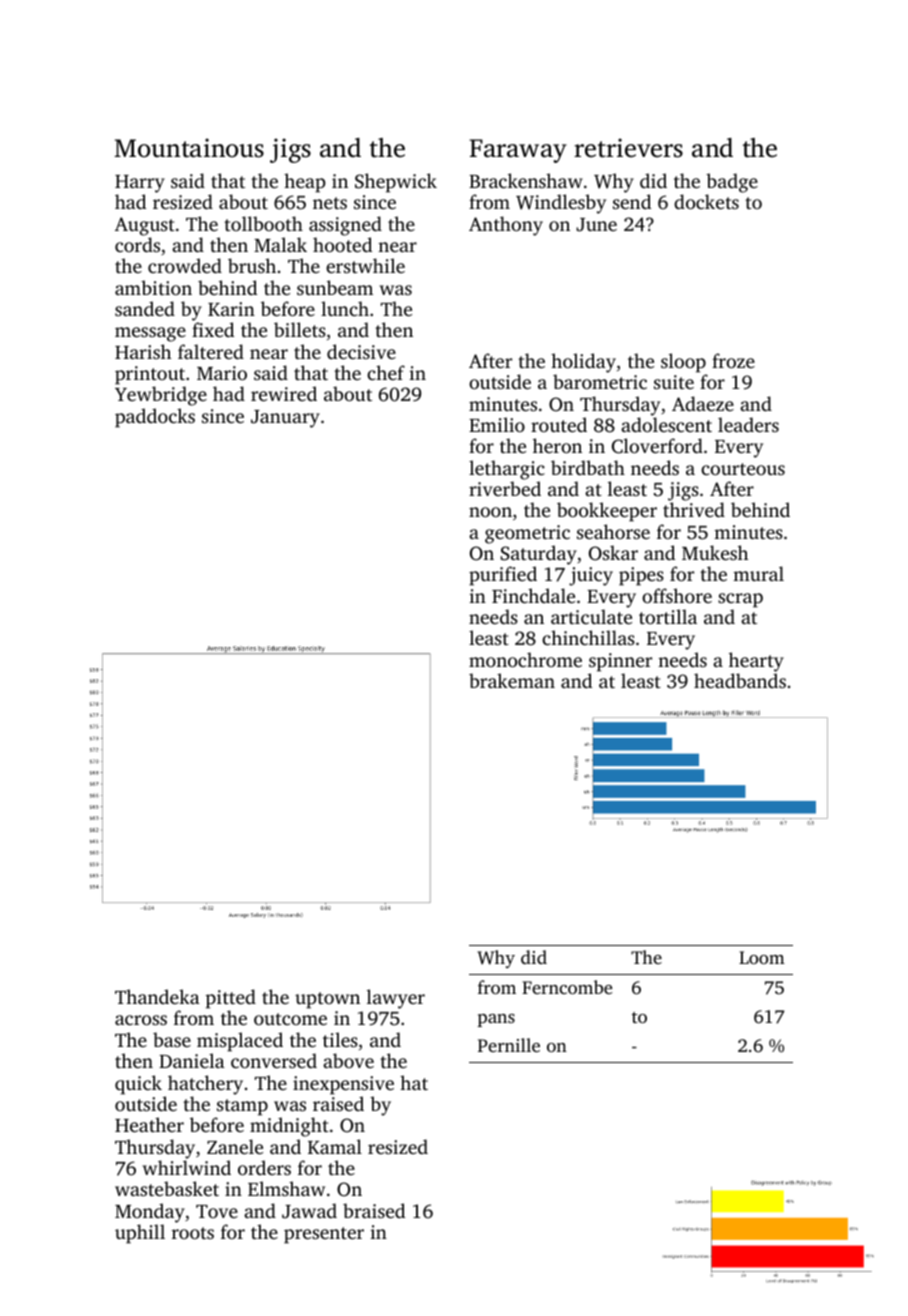 The height and width of the screenshot is (1316, 908). Describe the element at coordinates (762, 957) in the screenshot. I see `Loom` at that location.
